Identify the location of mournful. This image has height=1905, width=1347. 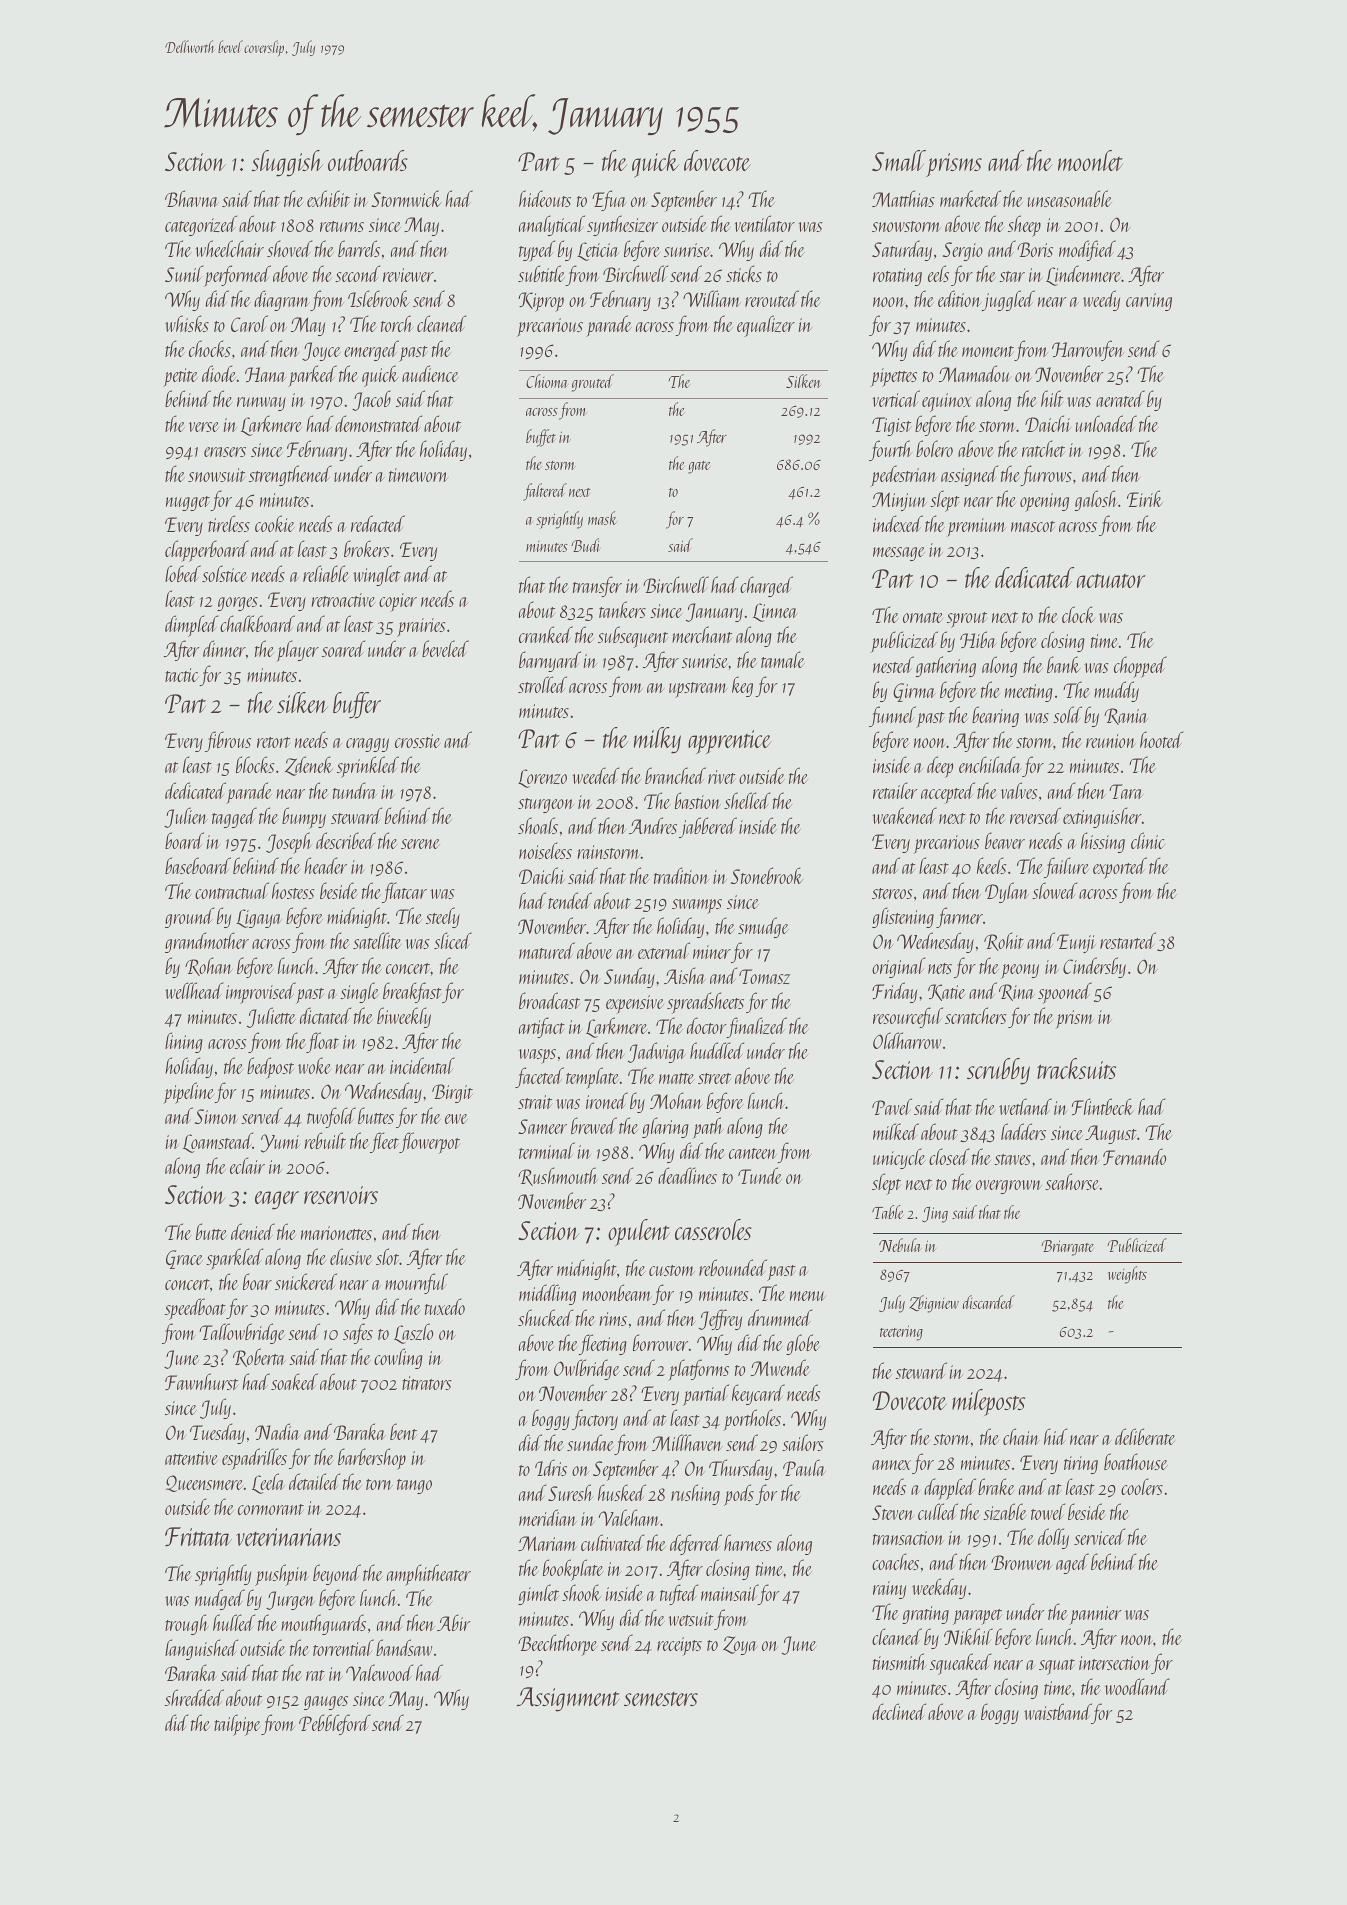
(416, 1283).
